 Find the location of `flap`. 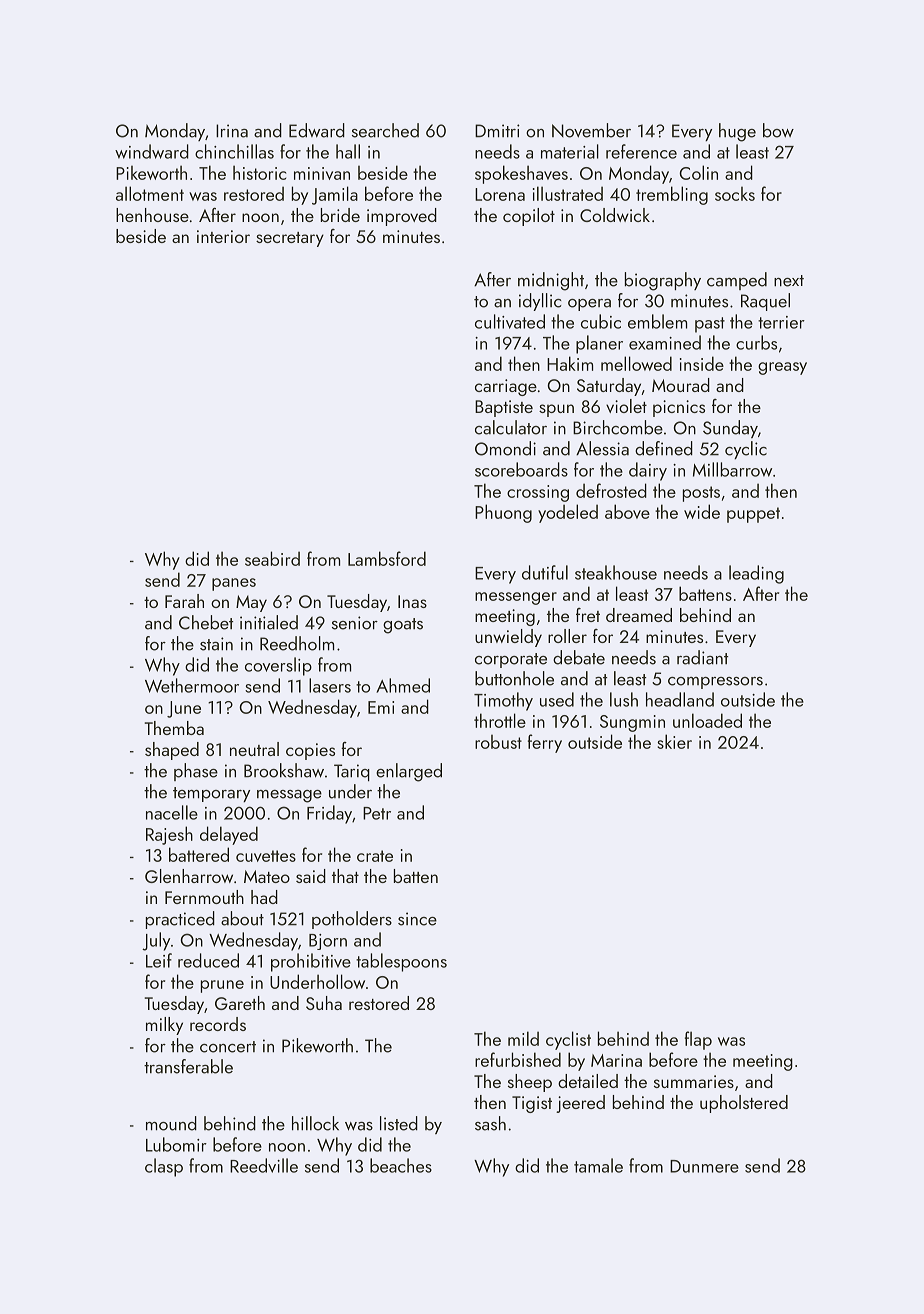

flap is located at coordinates (698, 1040).
